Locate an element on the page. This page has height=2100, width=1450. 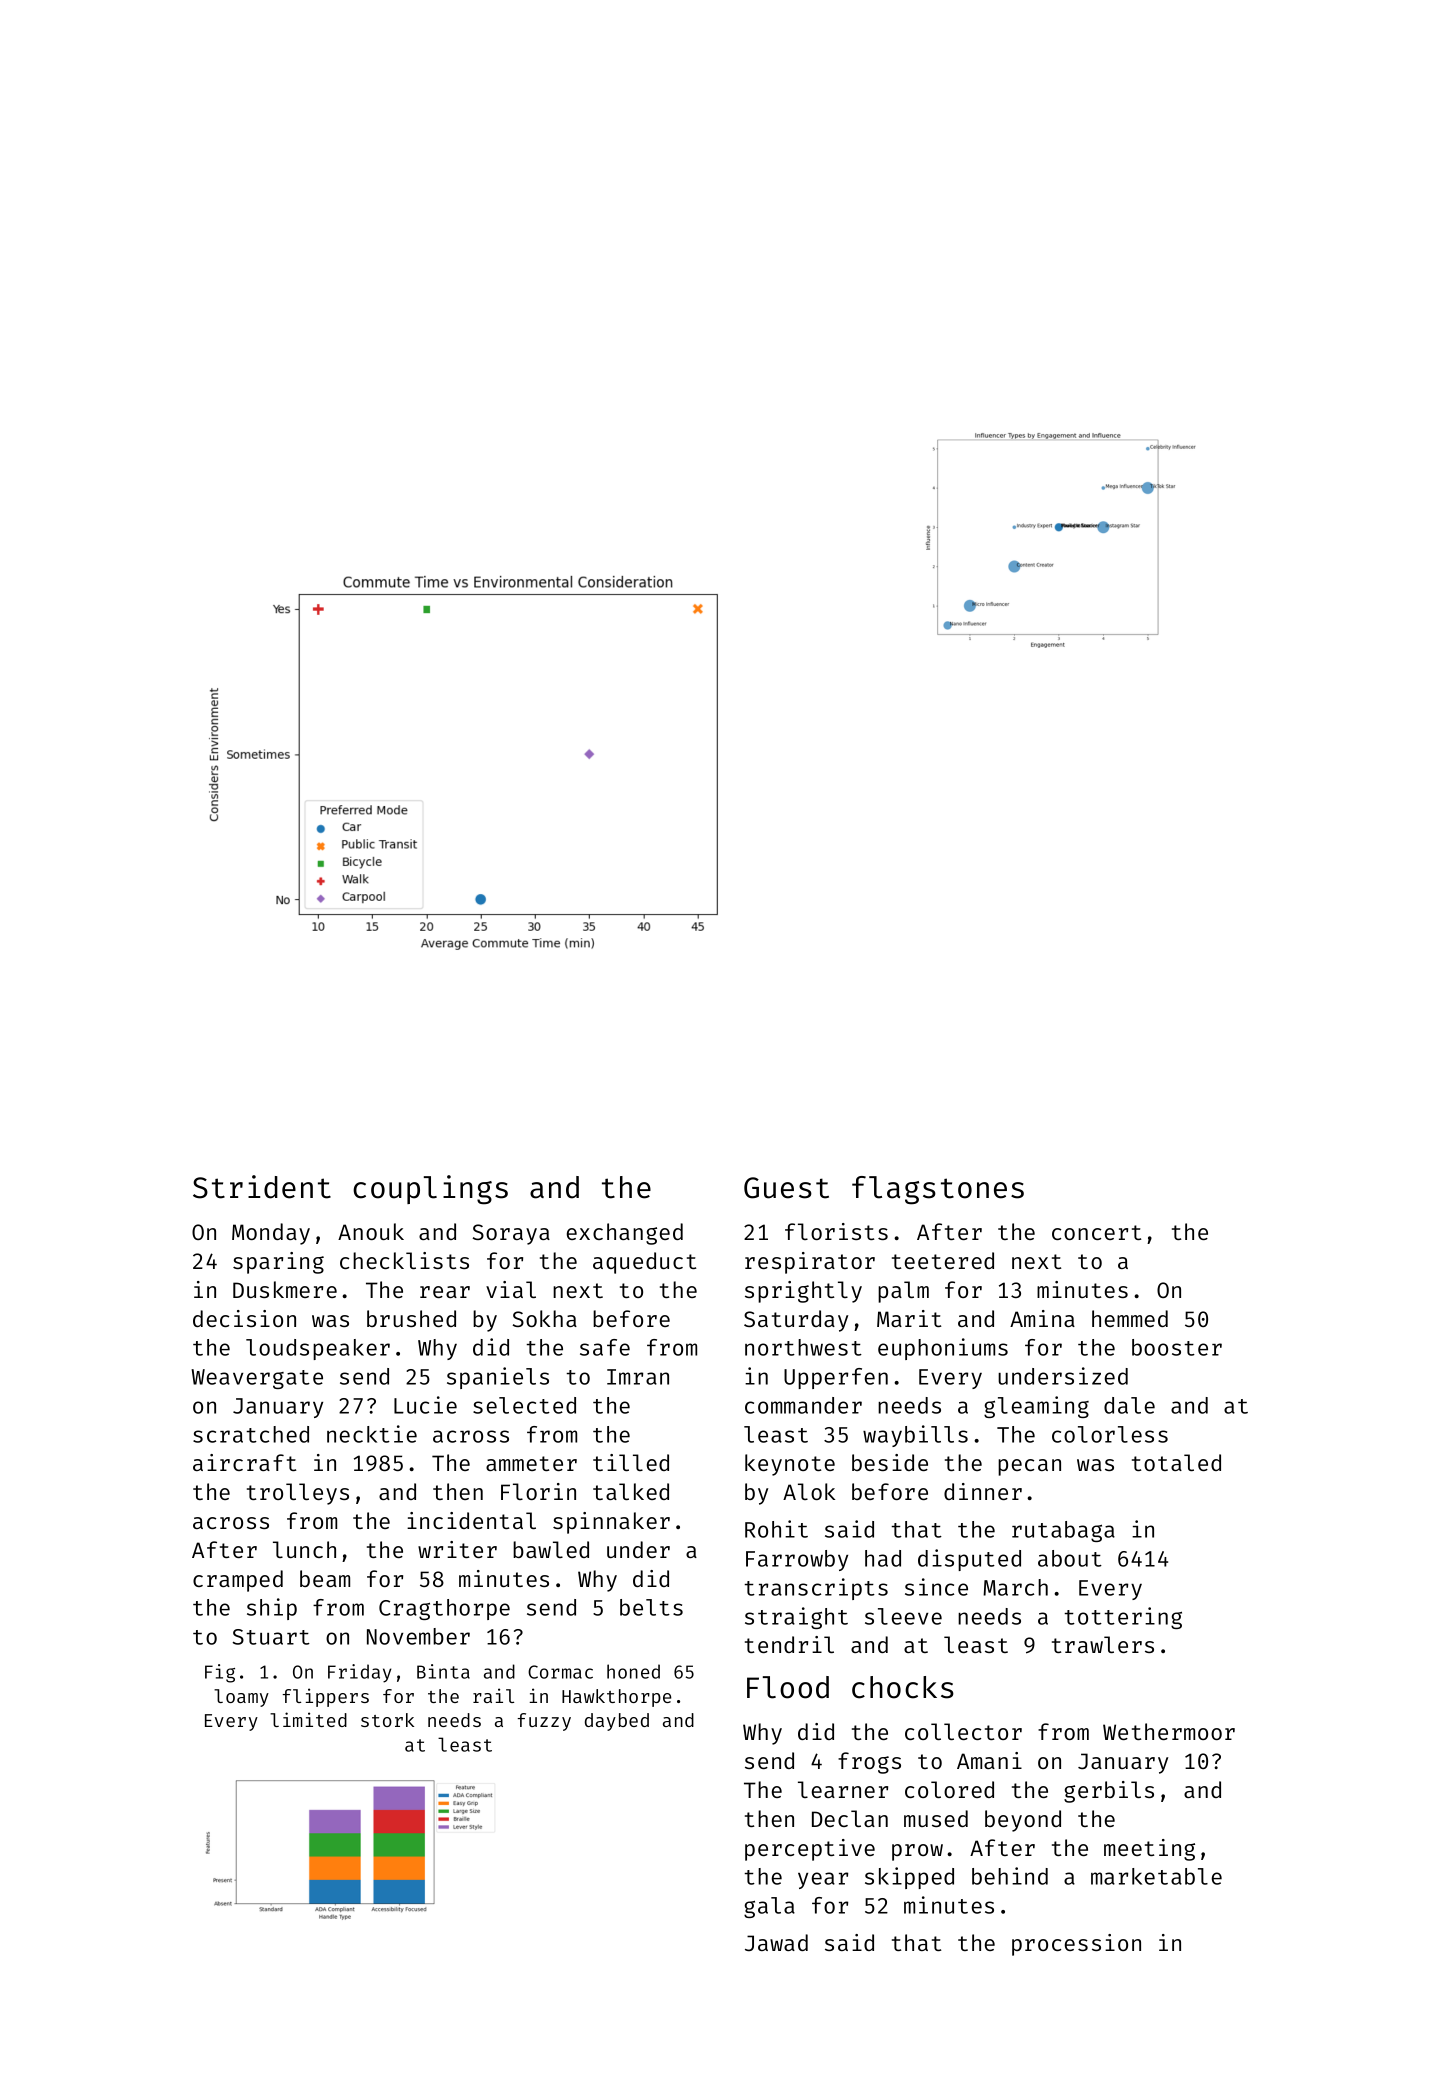
learner is located at coordinates (843, 1789).
